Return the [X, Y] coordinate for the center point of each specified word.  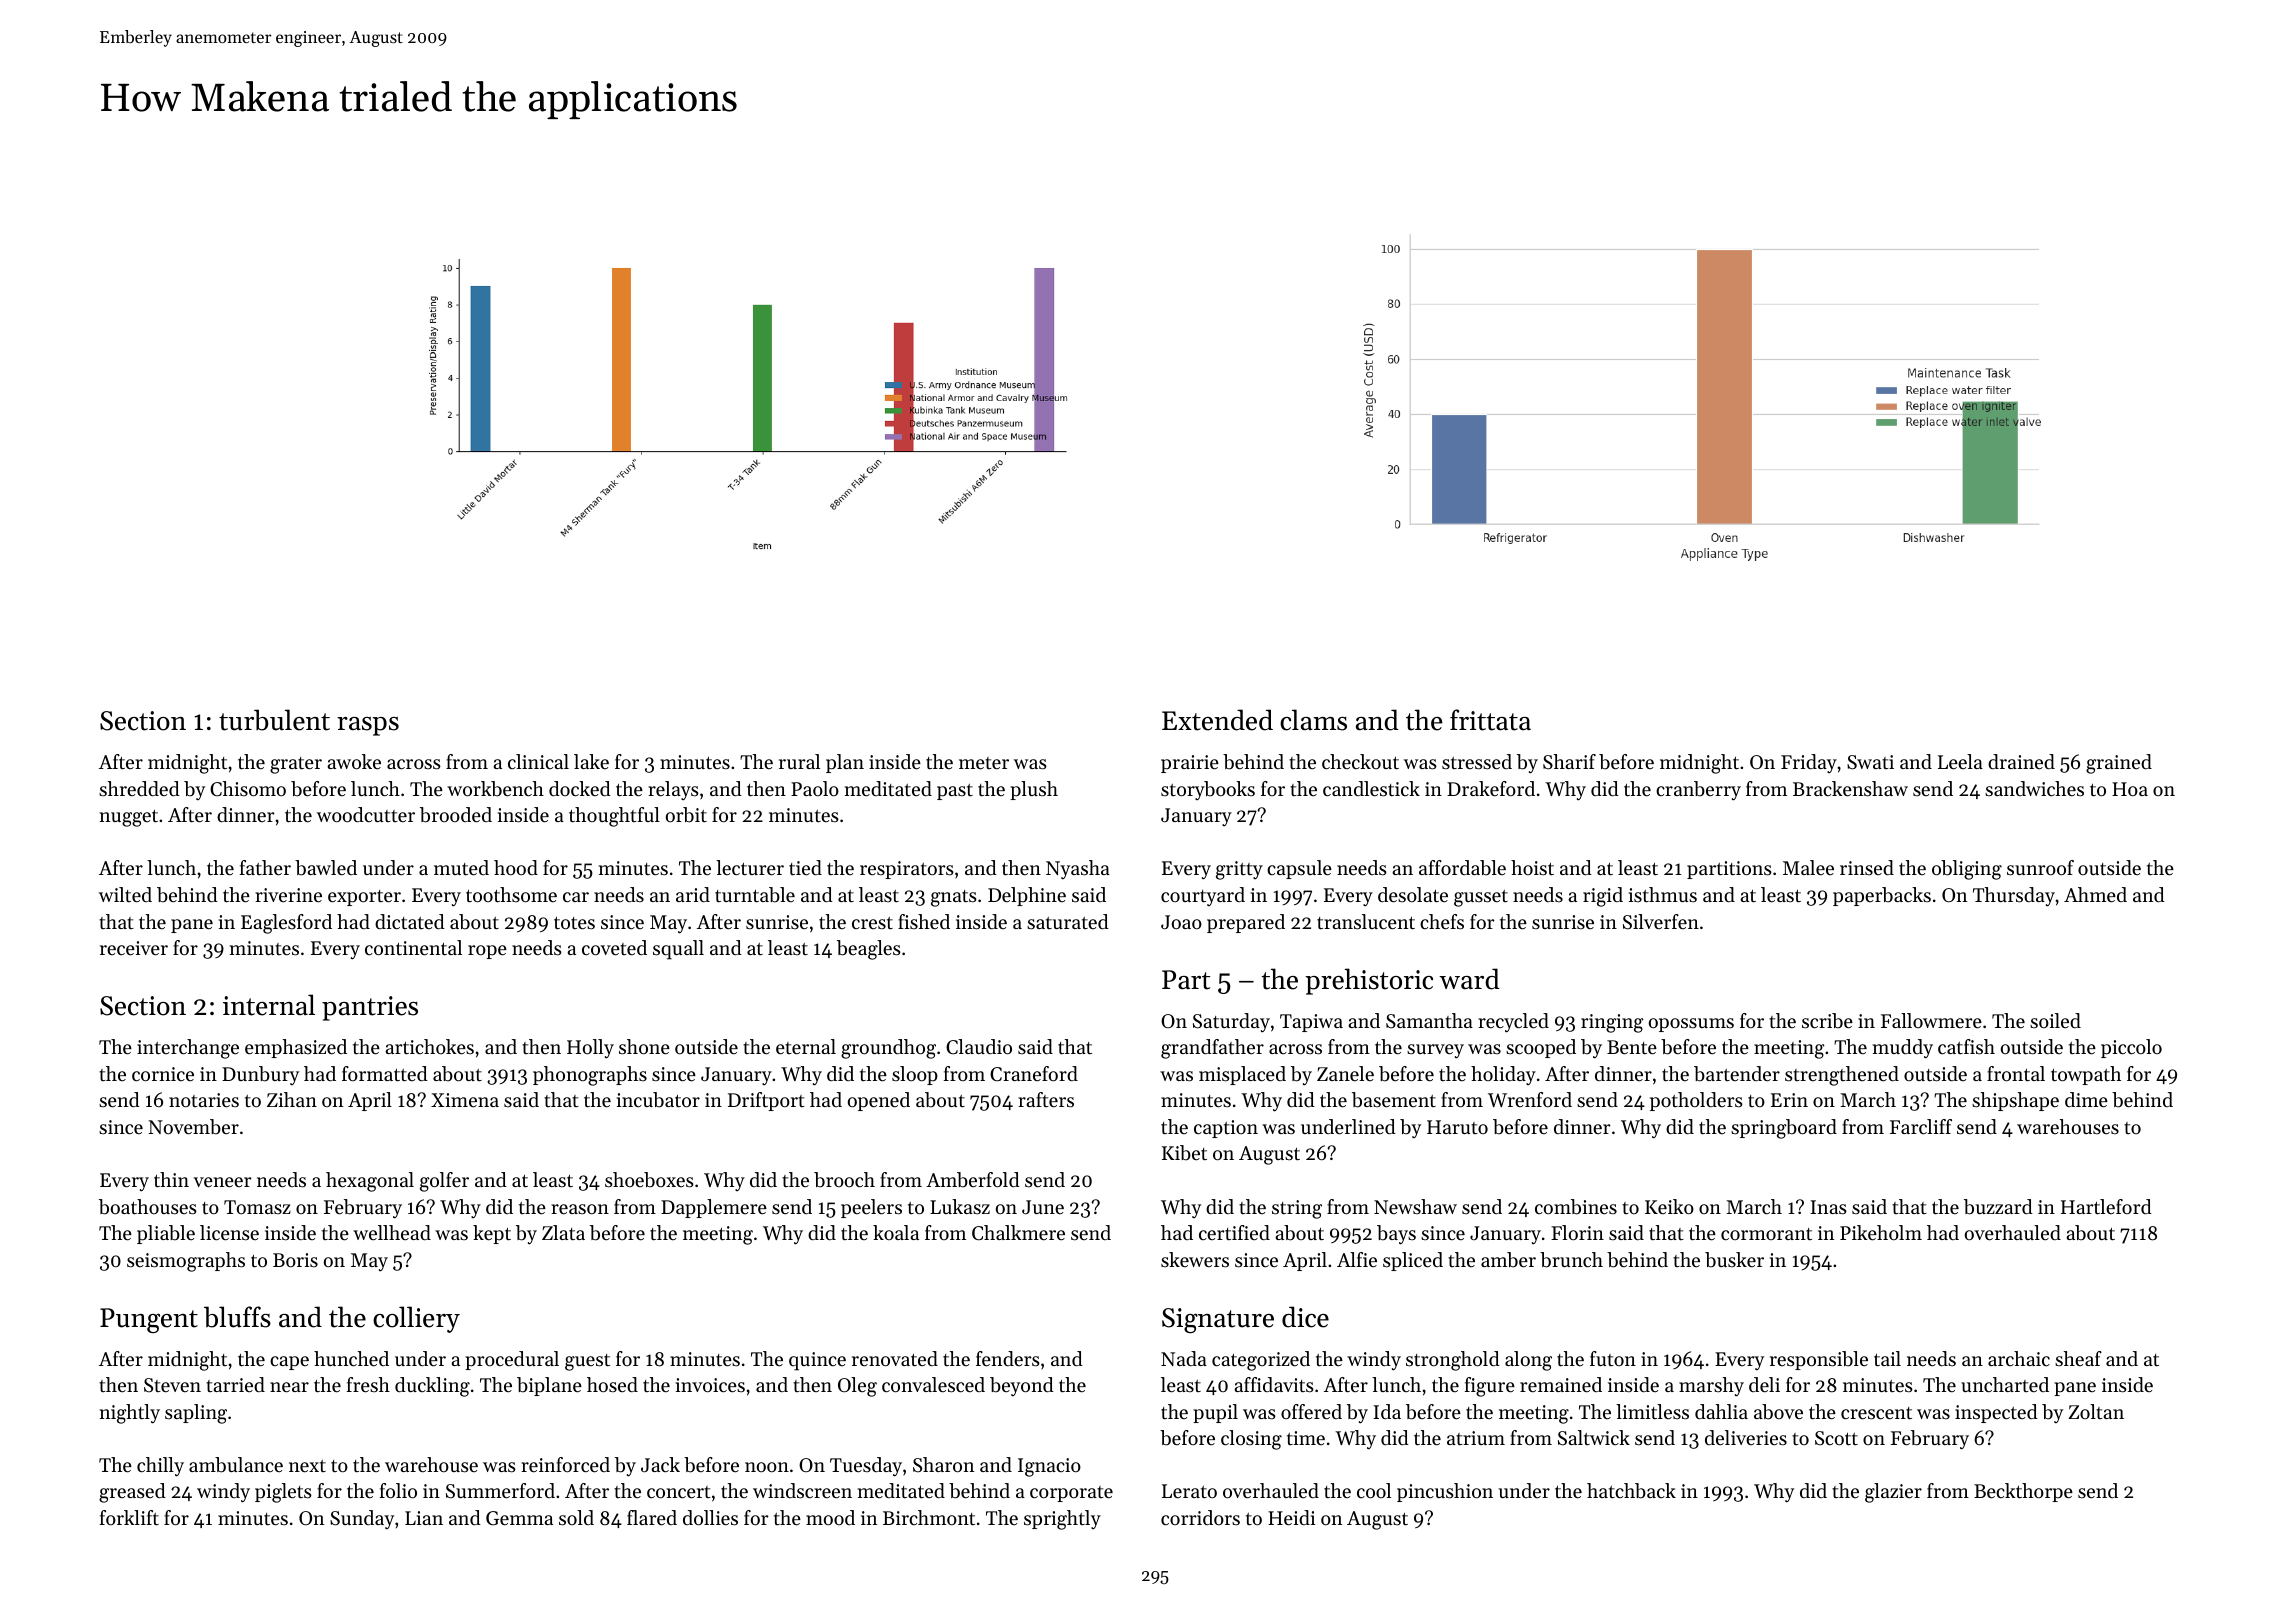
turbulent [274, 720]
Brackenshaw [1850, 789]
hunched [351, 1359]
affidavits [1274, 1385]
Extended [1217, 720]
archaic [2019, 1358]
